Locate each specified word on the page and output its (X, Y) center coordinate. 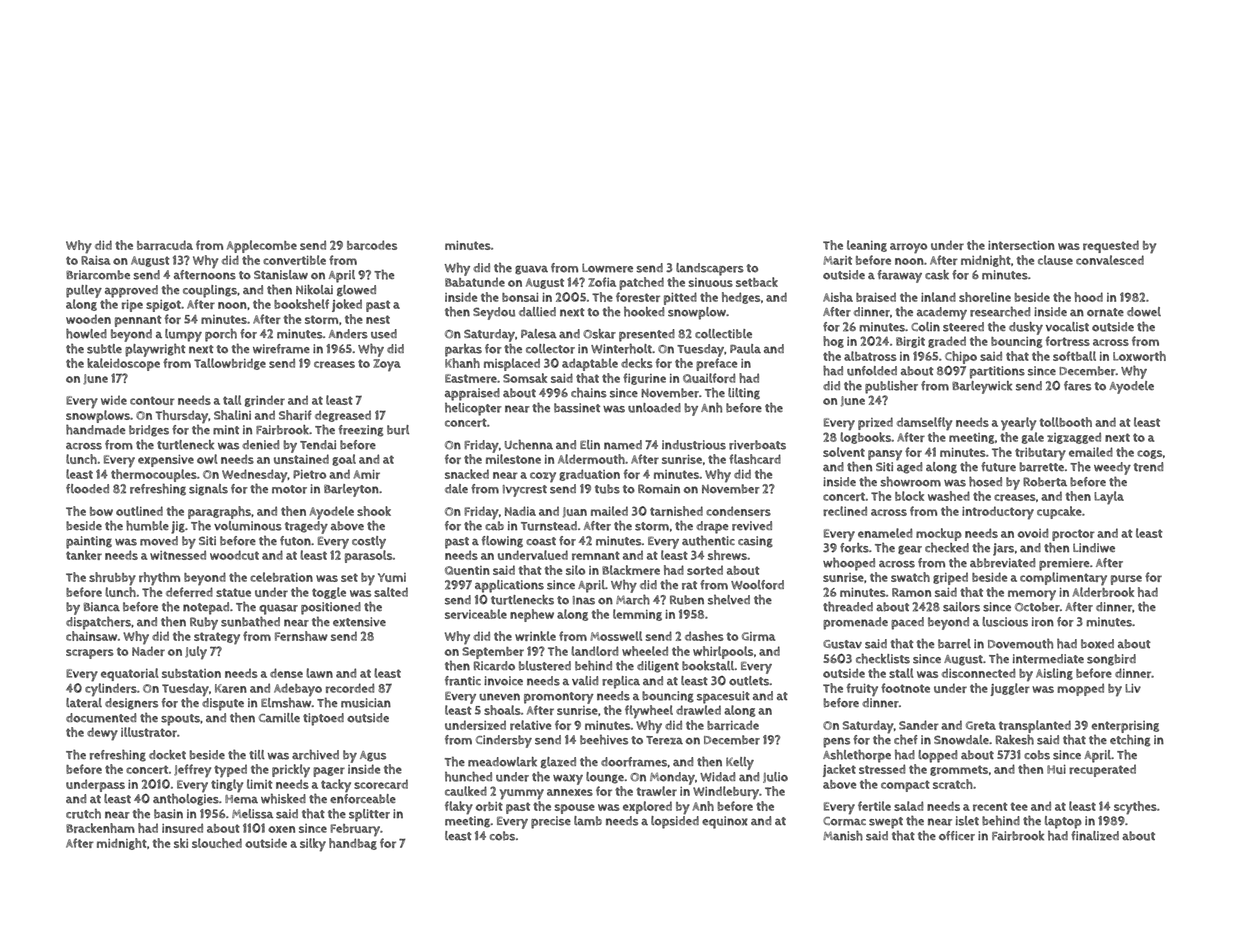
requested (1111, 246)
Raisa (95, 260)
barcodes (372, 245)
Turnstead (549, 526)
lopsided (675, 822)
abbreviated (1002, 563)
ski (181, 843)
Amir (366, 474)
